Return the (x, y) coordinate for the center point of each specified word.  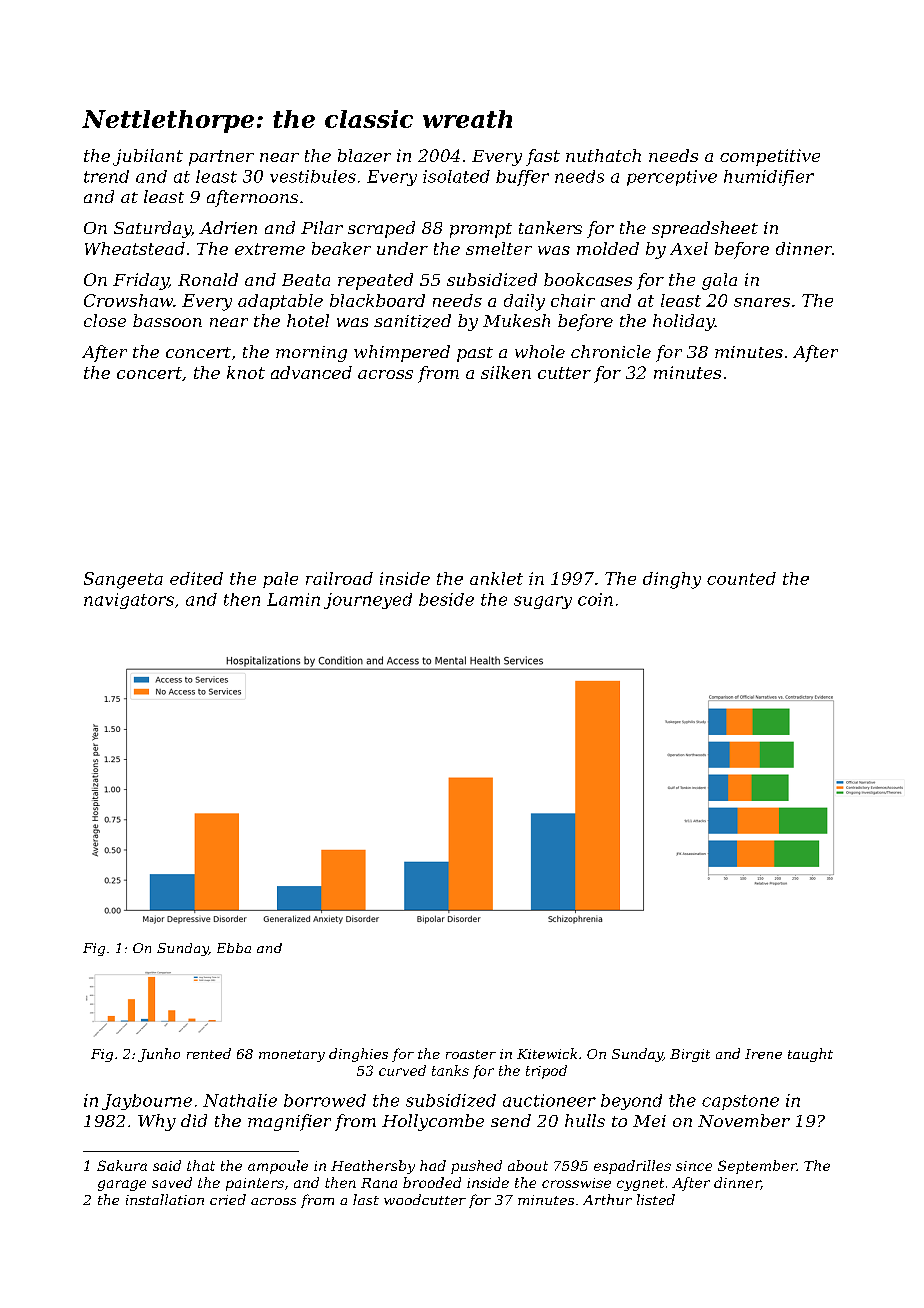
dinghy (672, 580)
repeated (375, 281)
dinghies (358, 1055)
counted (741, 578)
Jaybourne (147, 1102)
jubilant (148, 157)
